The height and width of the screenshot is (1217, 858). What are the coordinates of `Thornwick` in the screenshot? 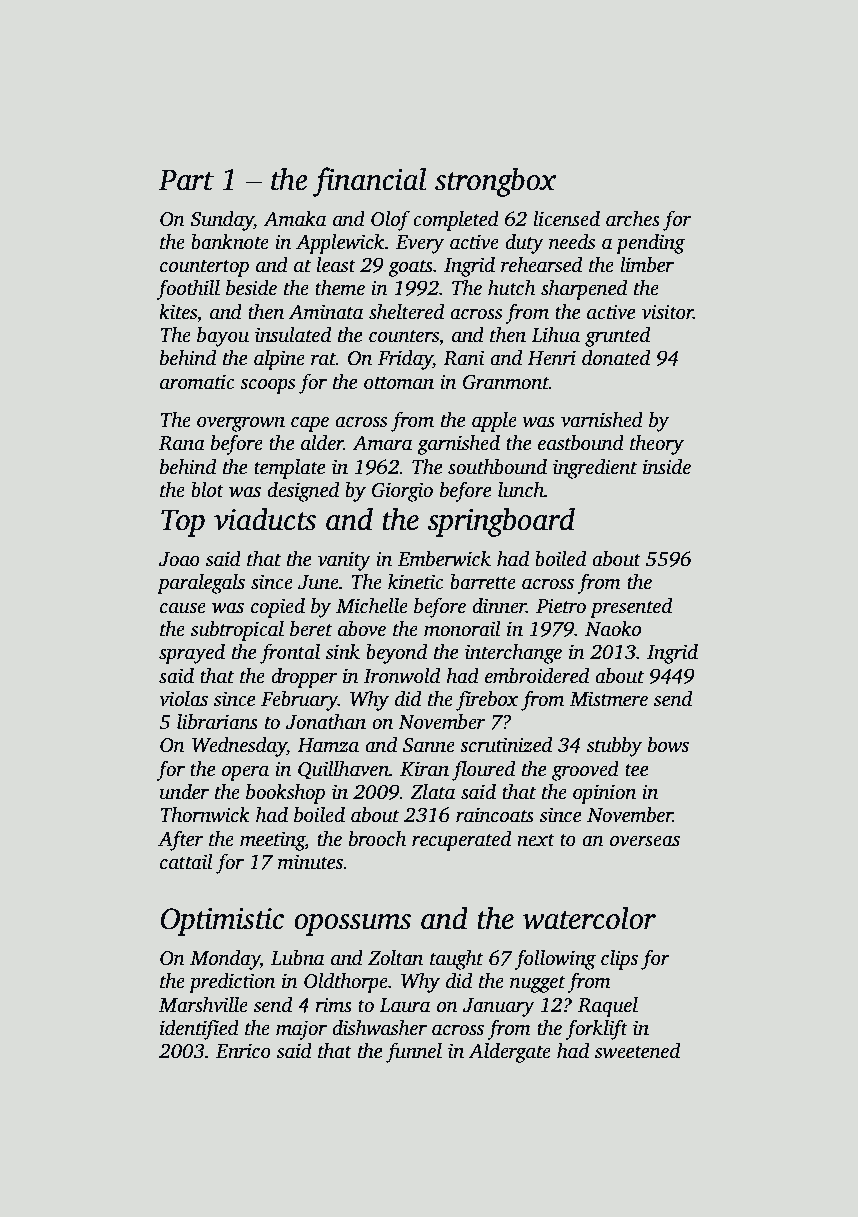 It's located at (205, 815).
